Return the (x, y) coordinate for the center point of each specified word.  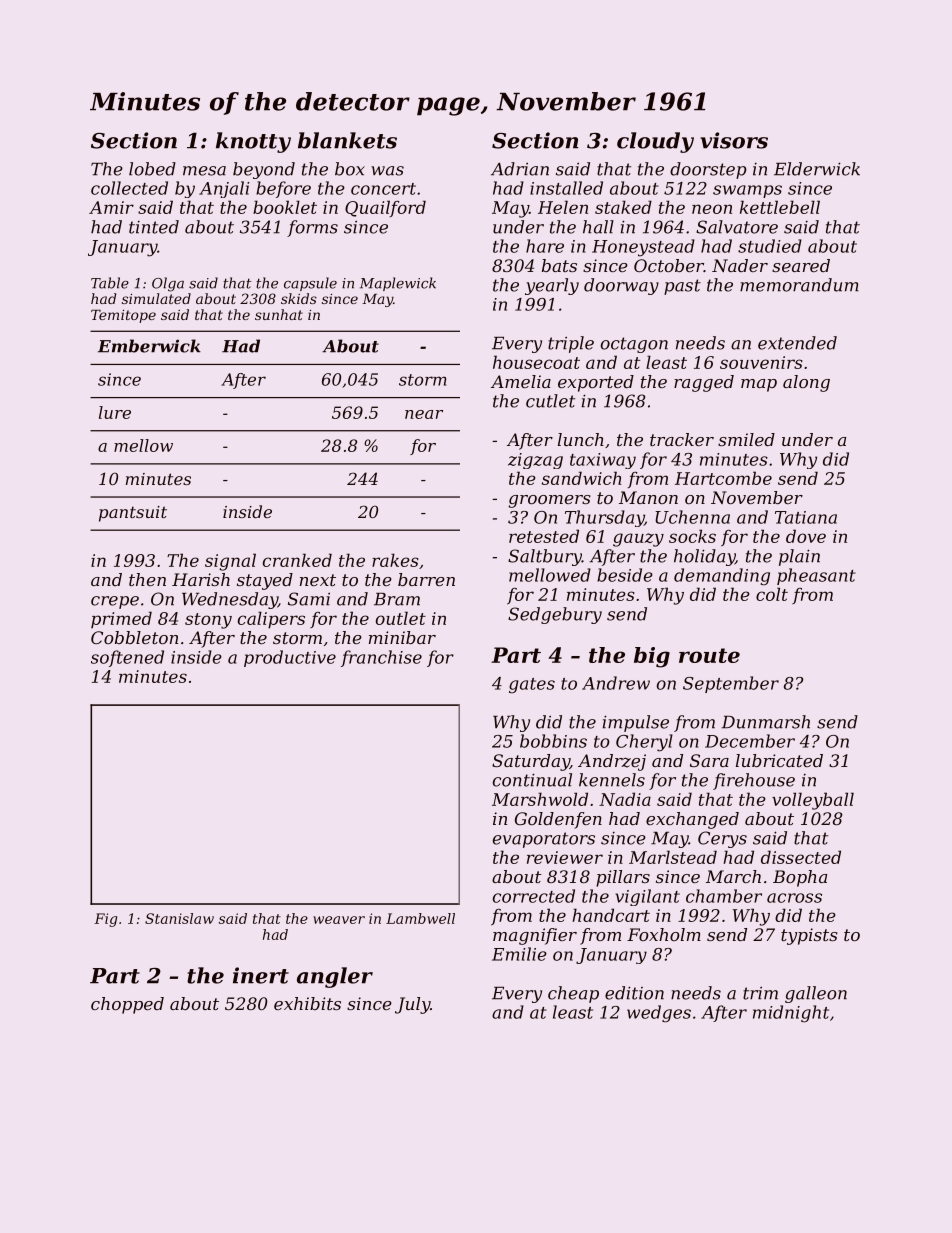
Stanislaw (179, 918)
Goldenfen (558, 820)
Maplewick (398, 284)
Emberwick (149, 346)
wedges (659, 1014)
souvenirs (761, 362)
